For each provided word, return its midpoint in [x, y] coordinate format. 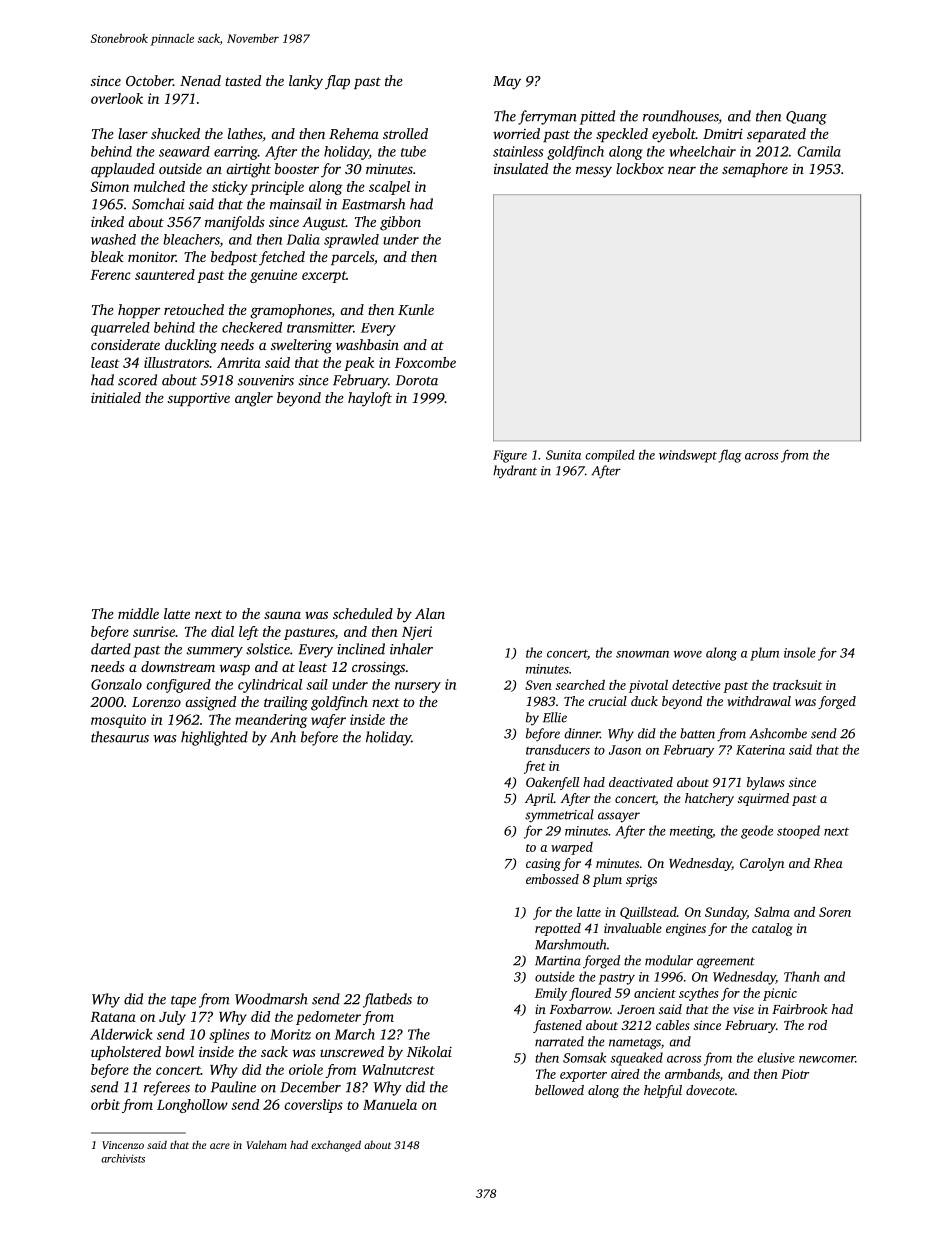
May [507, 83]
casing [543, 864]
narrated [559, 1041]
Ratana [113, 1017]
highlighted [214, 738]
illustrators [176, 362]
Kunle [416, 309]
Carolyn [762, 864]
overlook [117, 98]
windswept [688, 456]
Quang [806, 118]
